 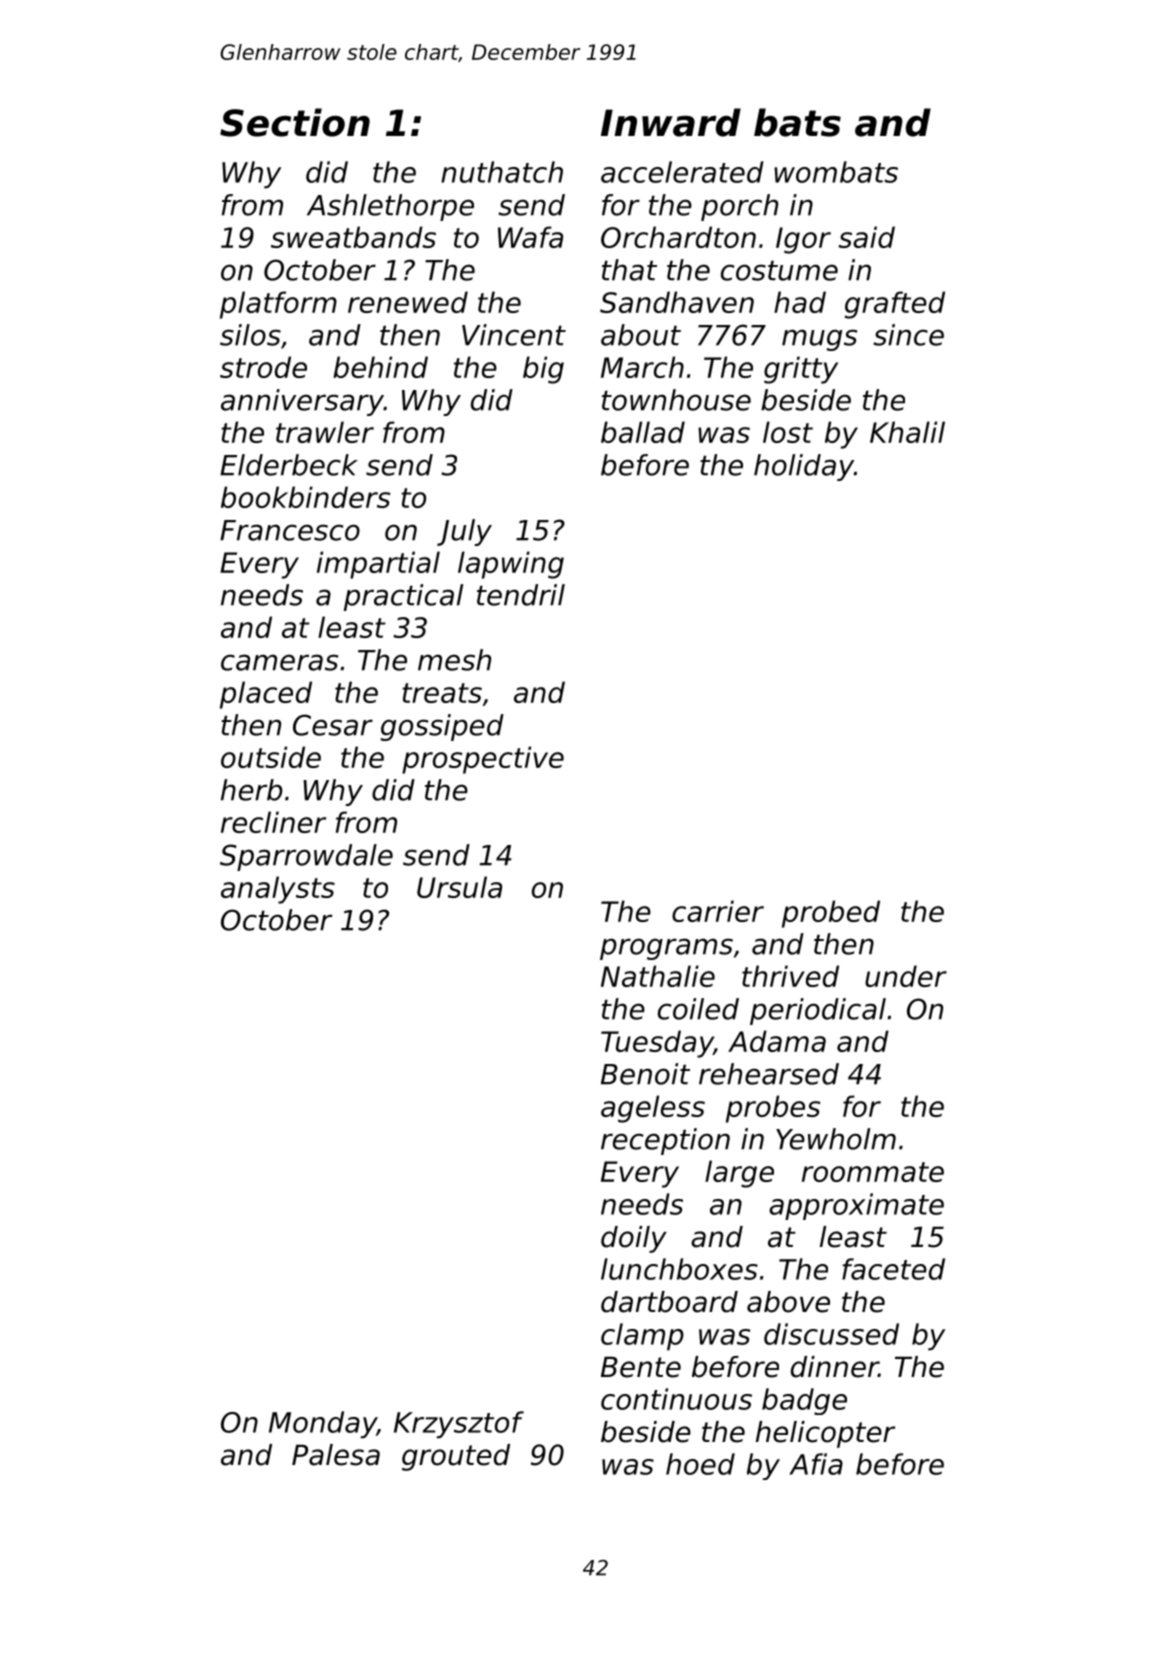 What do you see at coordinates (739, 207) in the image?
I see `porch` at bounding box center [739, 207].
